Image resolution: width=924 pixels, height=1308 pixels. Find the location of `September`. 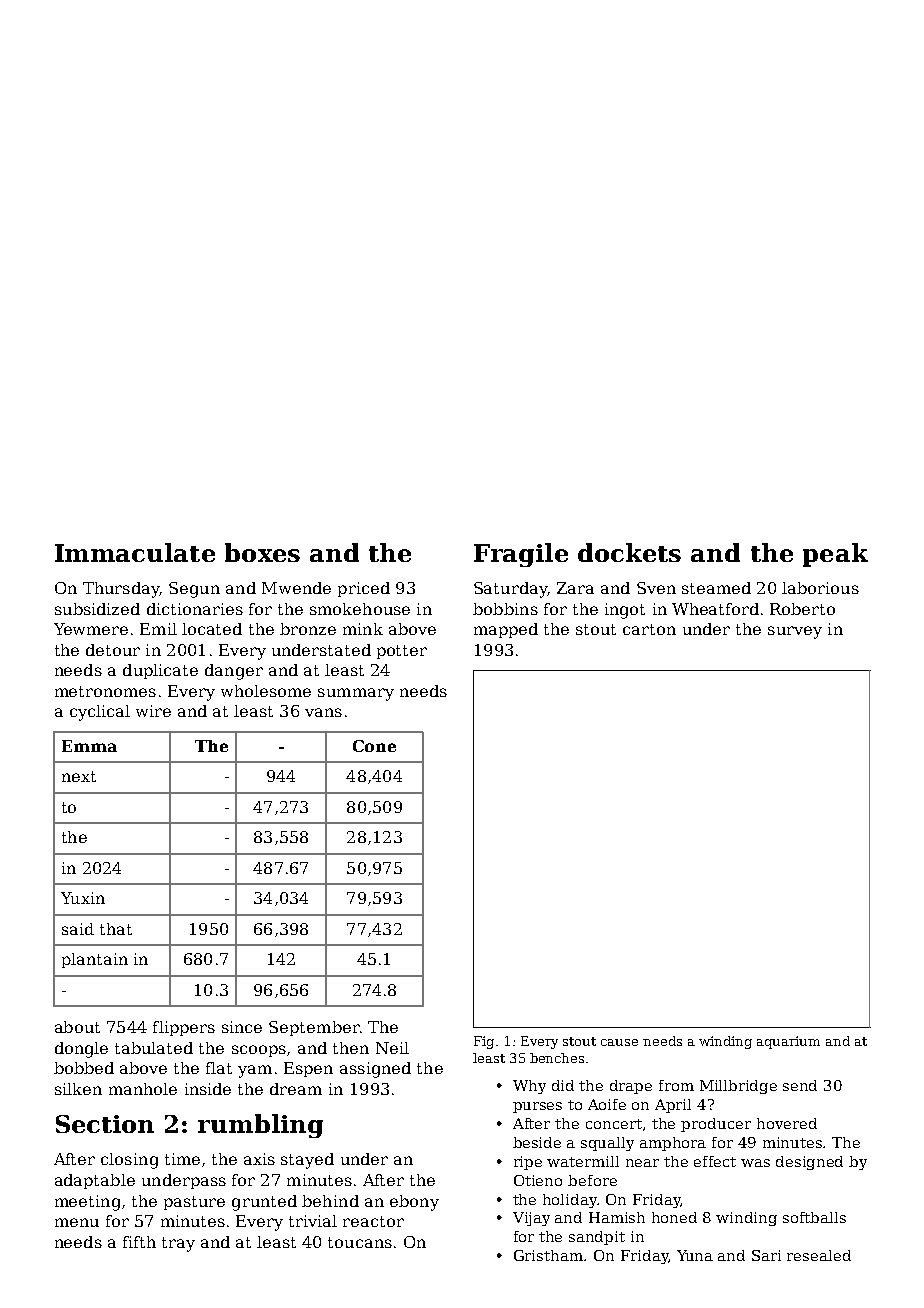

September is located at coordinates (314, 1028).
